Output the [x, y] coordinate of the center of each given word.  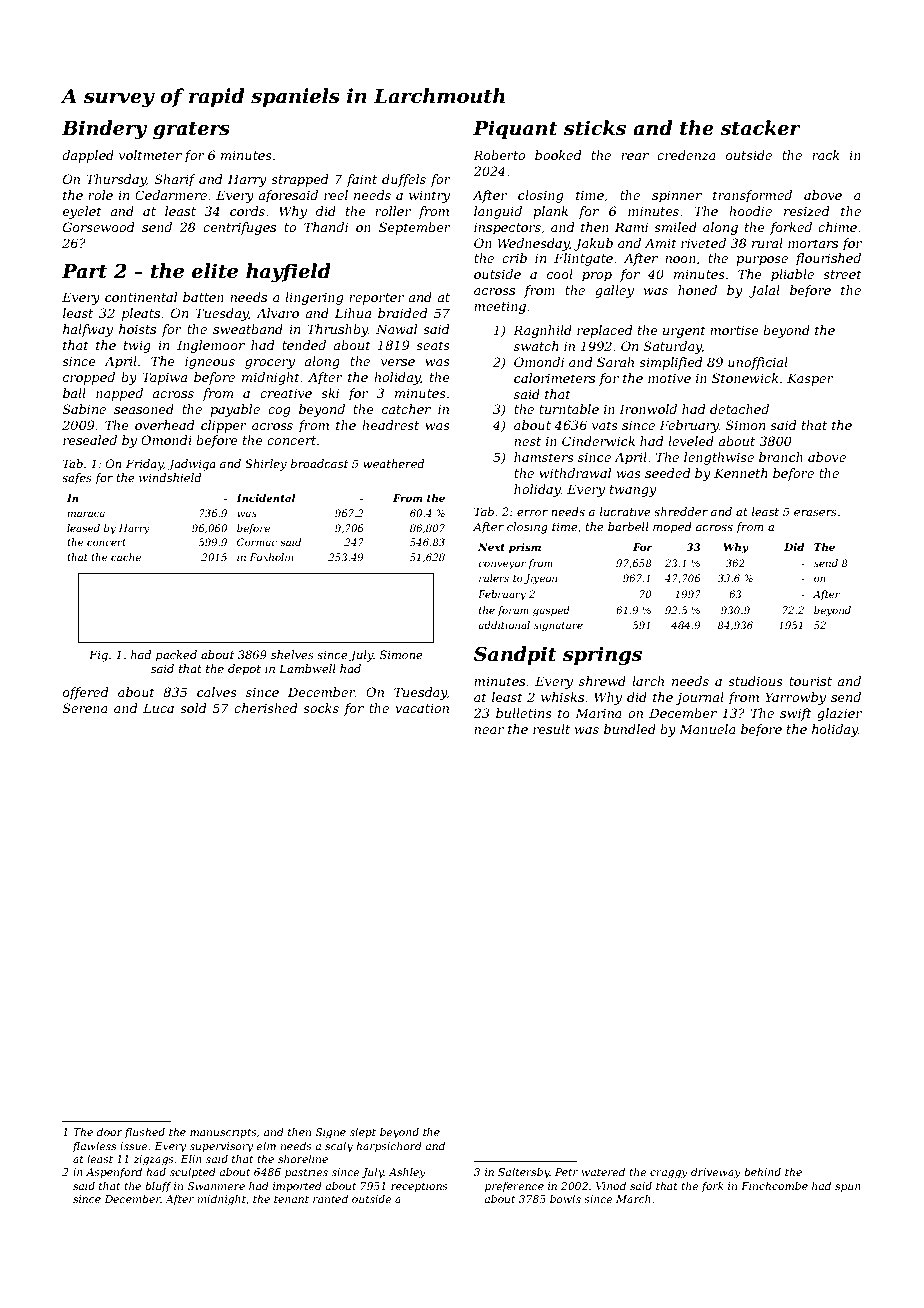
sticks [595, 128]
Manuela [707, 729]
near [489, 730]
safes [77, 479]
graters [191, 130]
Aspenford [114, 1173]
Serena [85, 708]
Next [491, 547]
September [415, 228]
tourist [810, 681]
